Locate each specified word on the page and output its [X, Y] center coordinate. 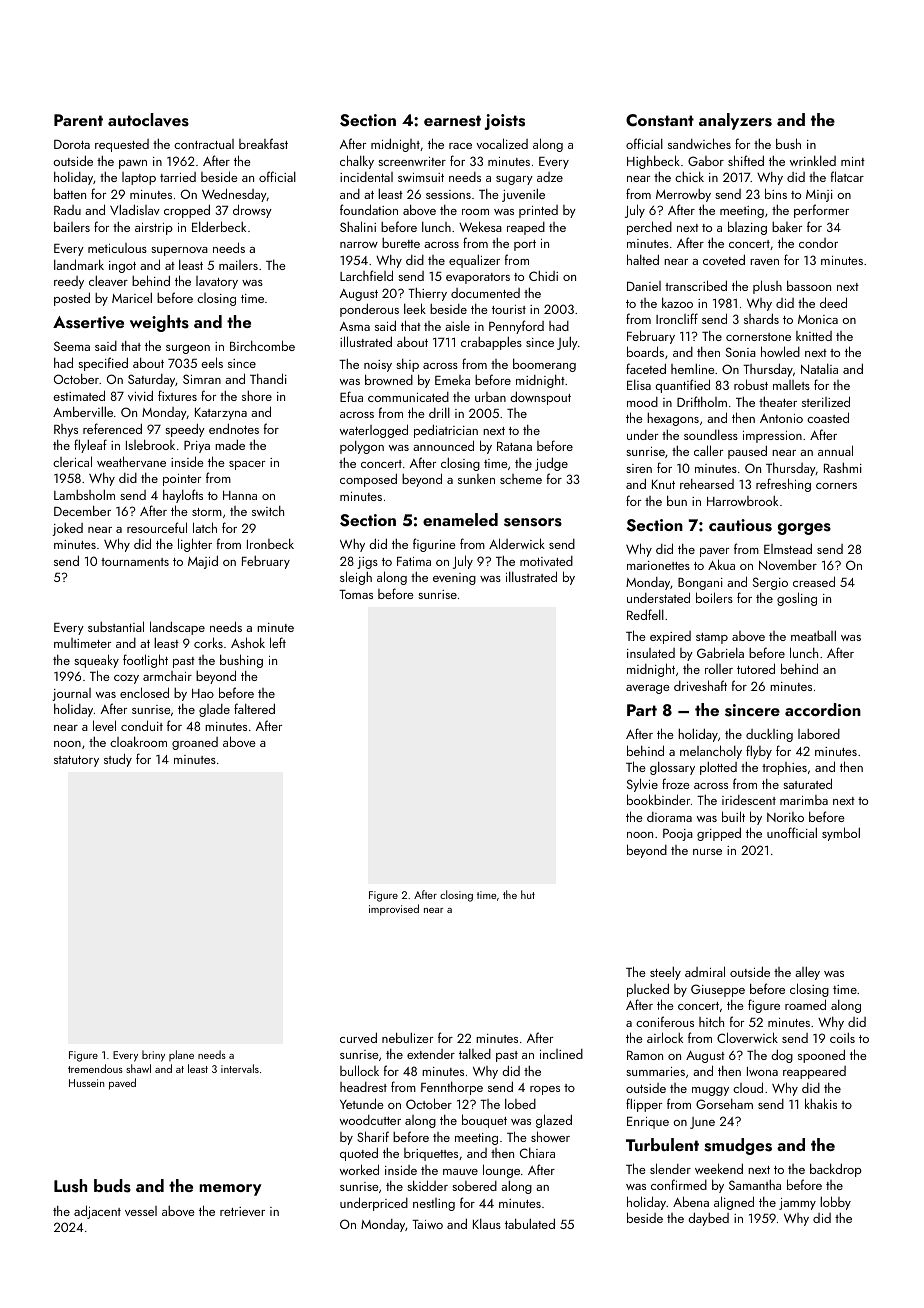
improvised [394, 910]
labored [819, 734]
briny [153, 1056]
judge [551, 464]
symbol [841, 834]
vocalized [502, 143]
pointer [182, 480]
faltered [254, 708]
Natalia [819, 369]
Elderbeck [219, 226]
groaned [195, 743]
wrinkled [813, 161]
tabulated [530, 1223]
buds [112, 1186]
